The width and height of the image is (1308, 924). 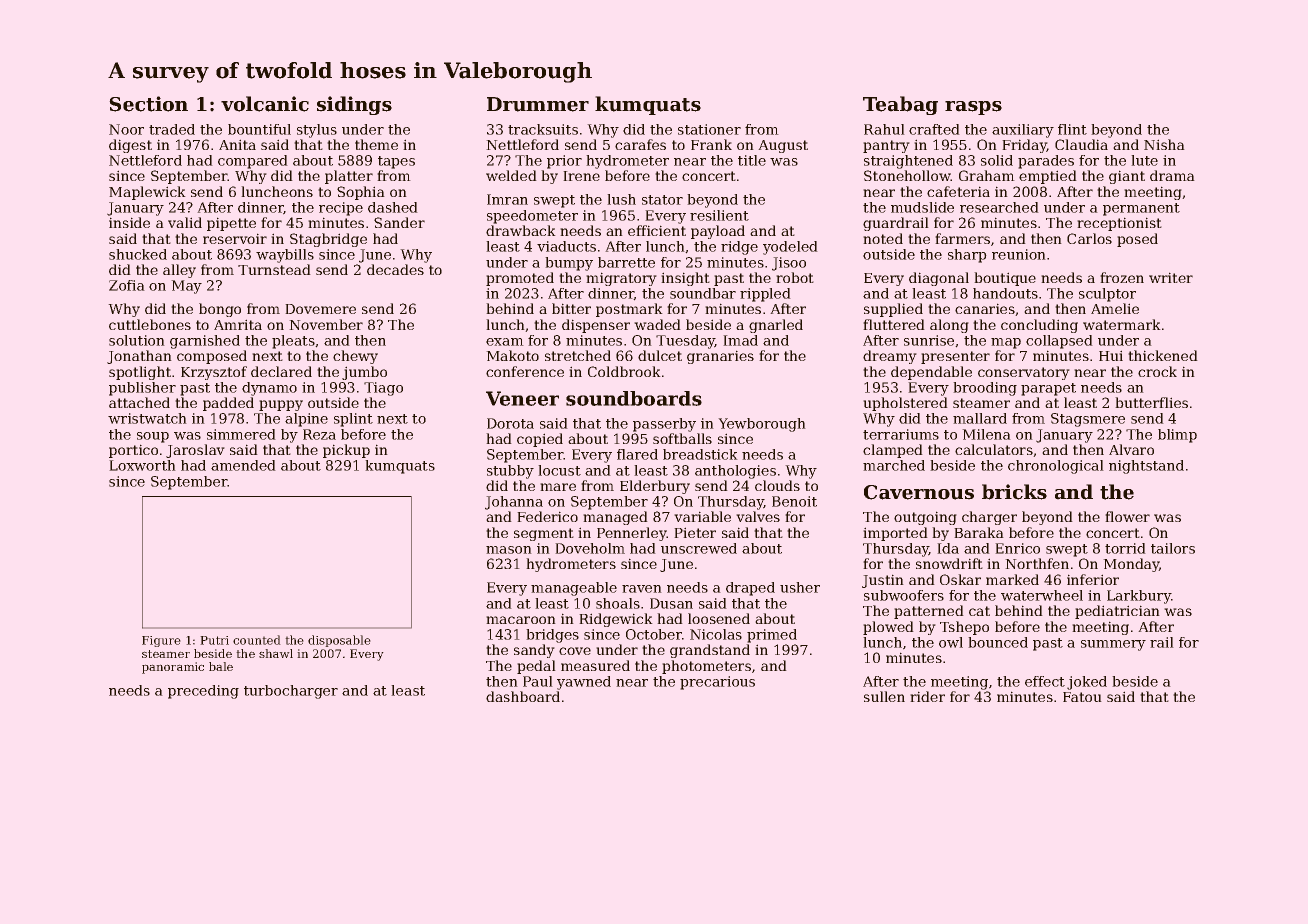 What do you see at coordinates (257, 640) in the image?
I see `counted` at bounding box center [257, 640].
